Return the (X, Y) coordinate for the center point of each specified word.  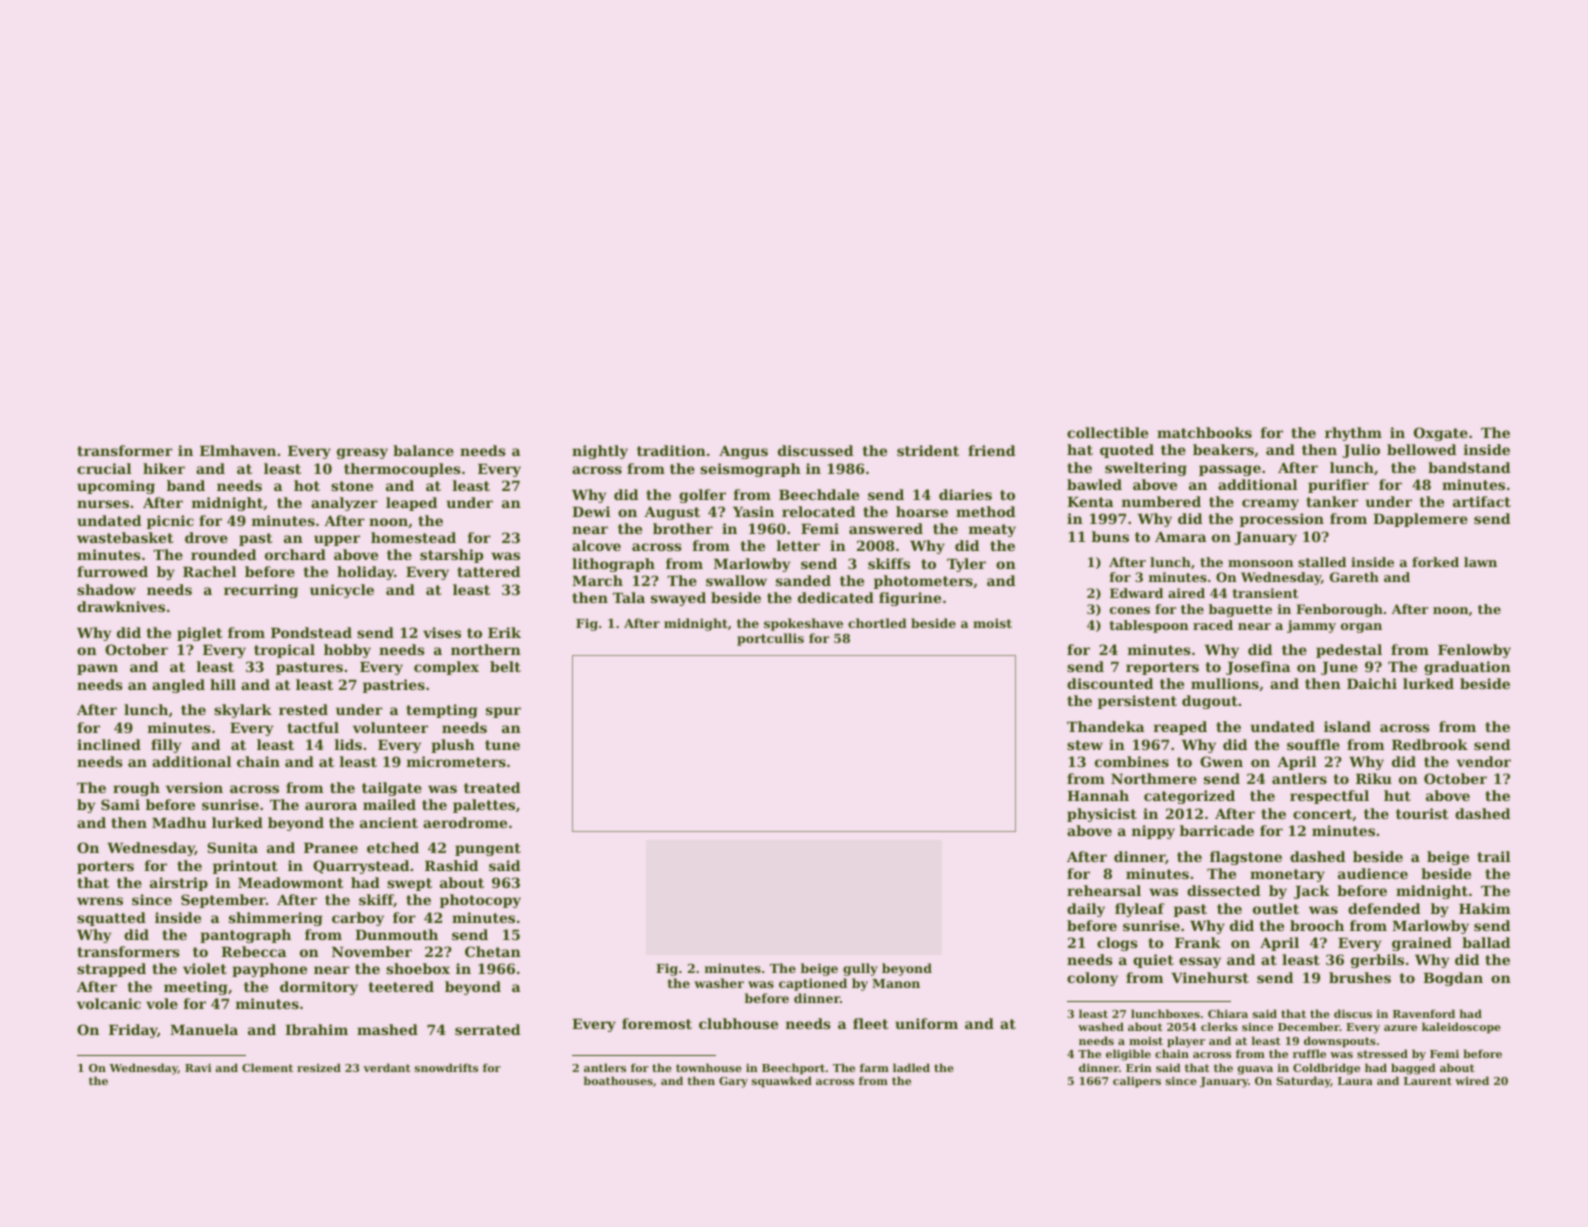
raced (1213, 625)
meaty (992, 530)
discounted (1110, 683)
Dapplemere (1420, 520)
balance (423, 450)
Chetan (493, 951)
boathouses (618, 1080)
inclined (109, 744)
